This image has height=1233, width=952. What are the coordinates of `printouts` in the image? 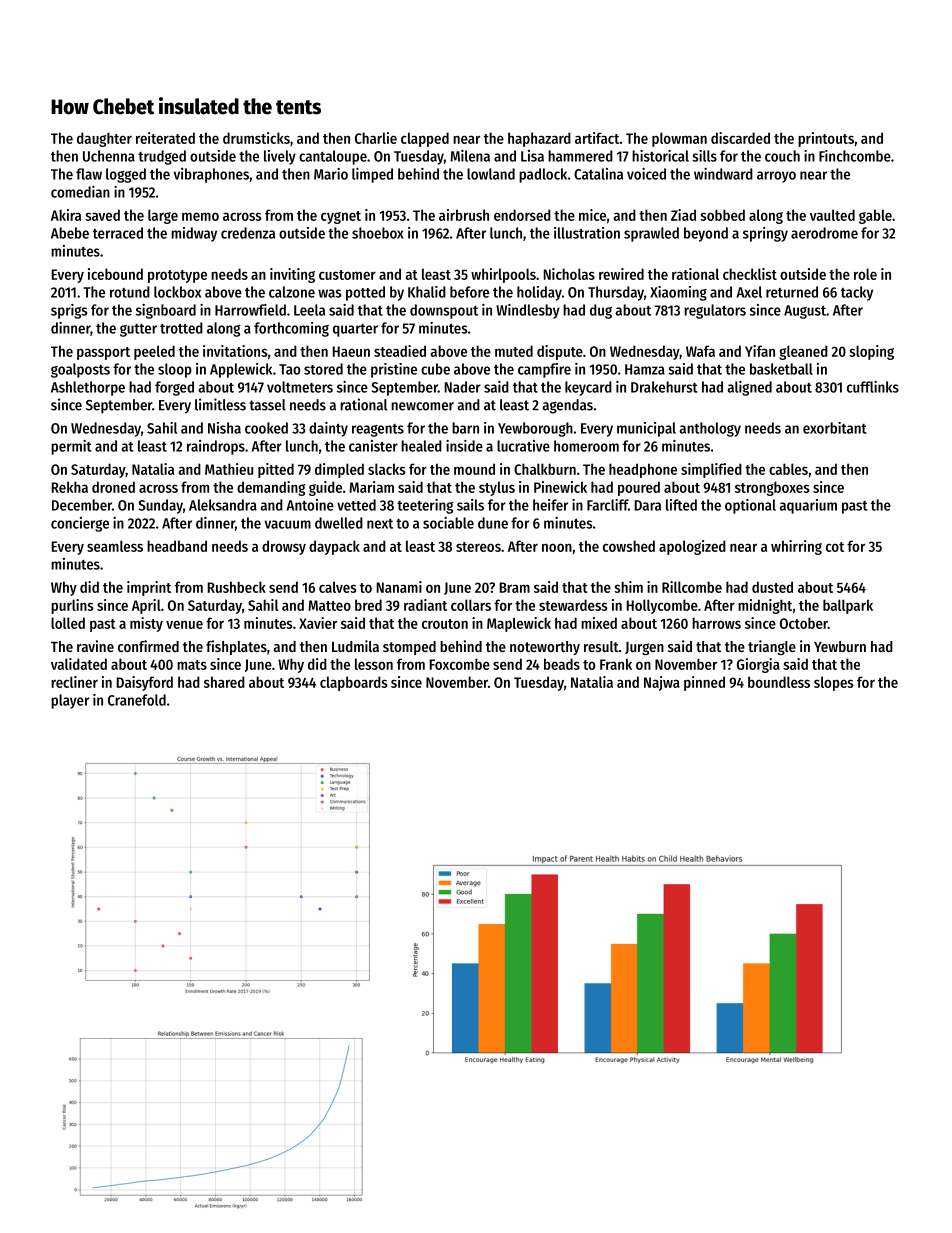 It's located at (826, 139).
